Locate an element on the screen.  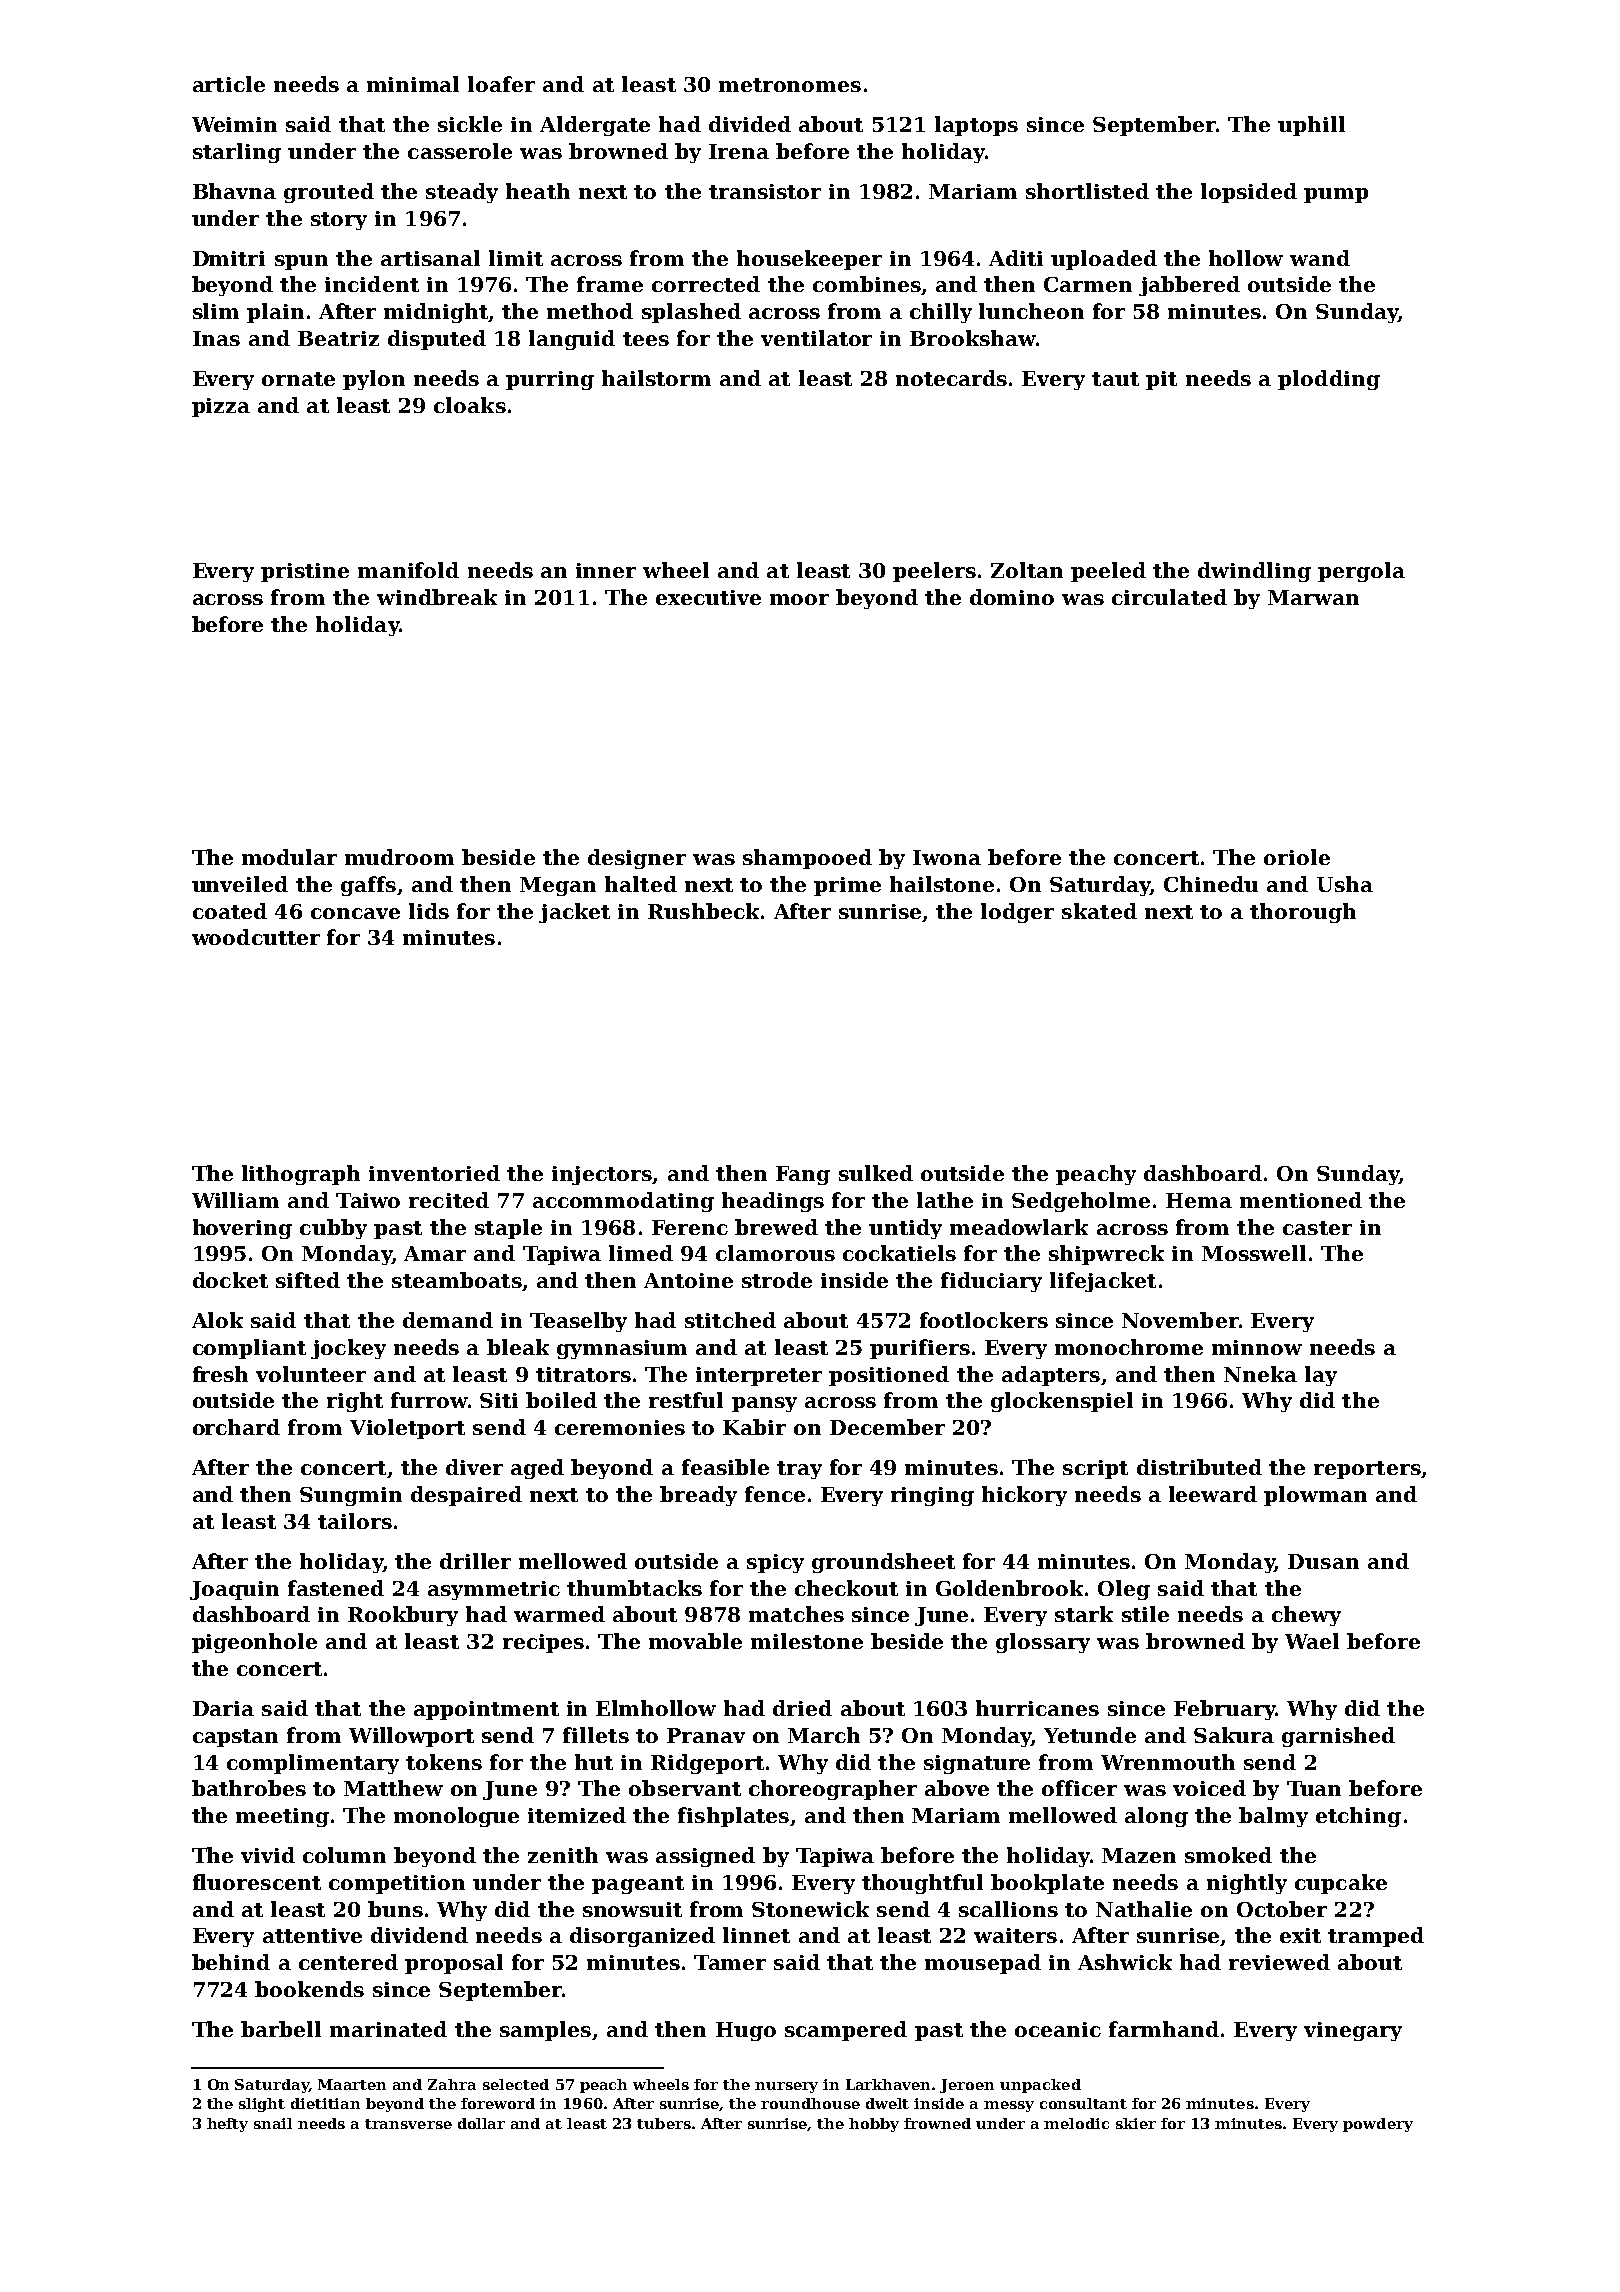
lids is located at coordinates (429, 911).
